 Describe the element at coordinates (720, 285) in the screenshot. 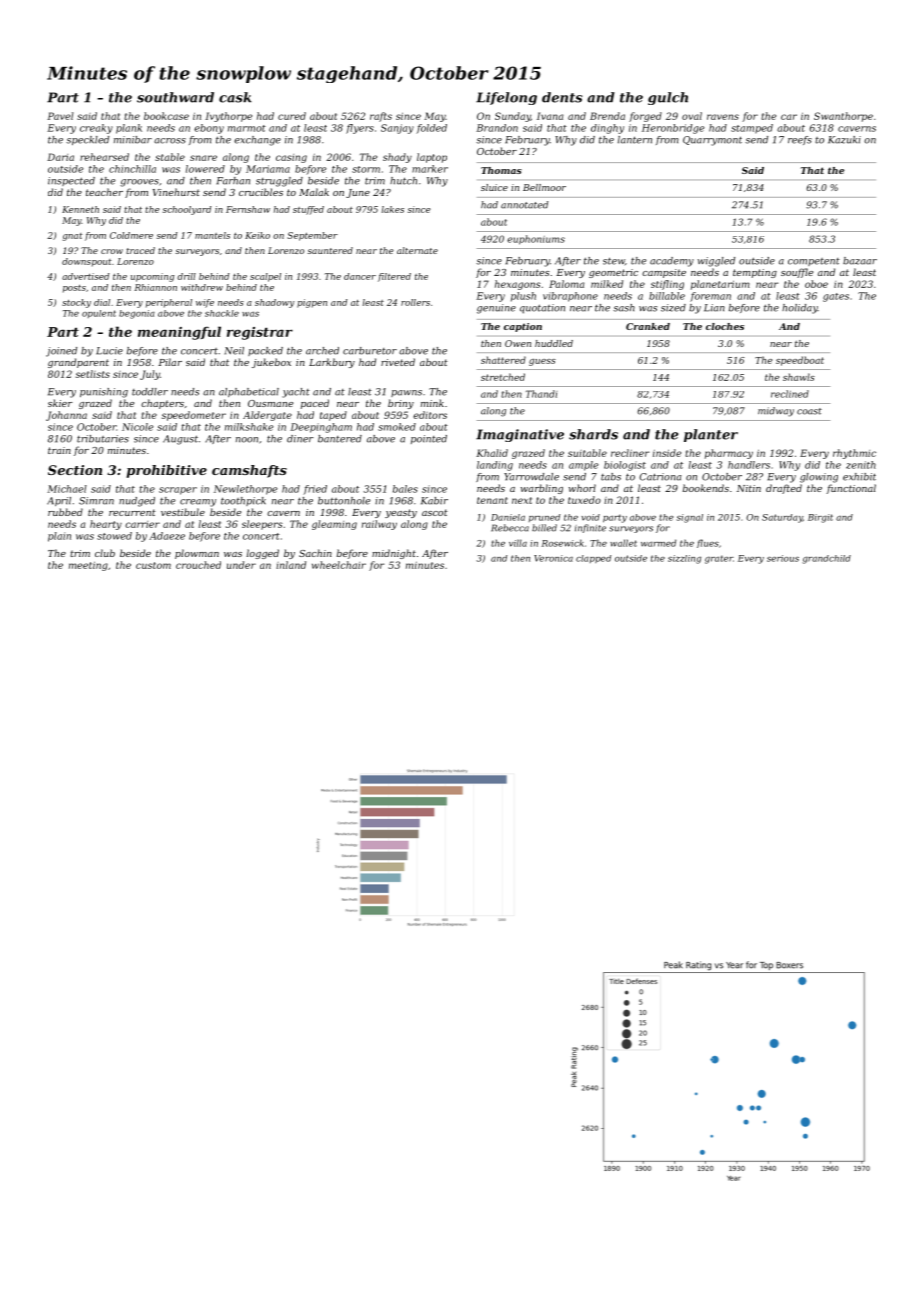

I see `planetarium` at that location.
